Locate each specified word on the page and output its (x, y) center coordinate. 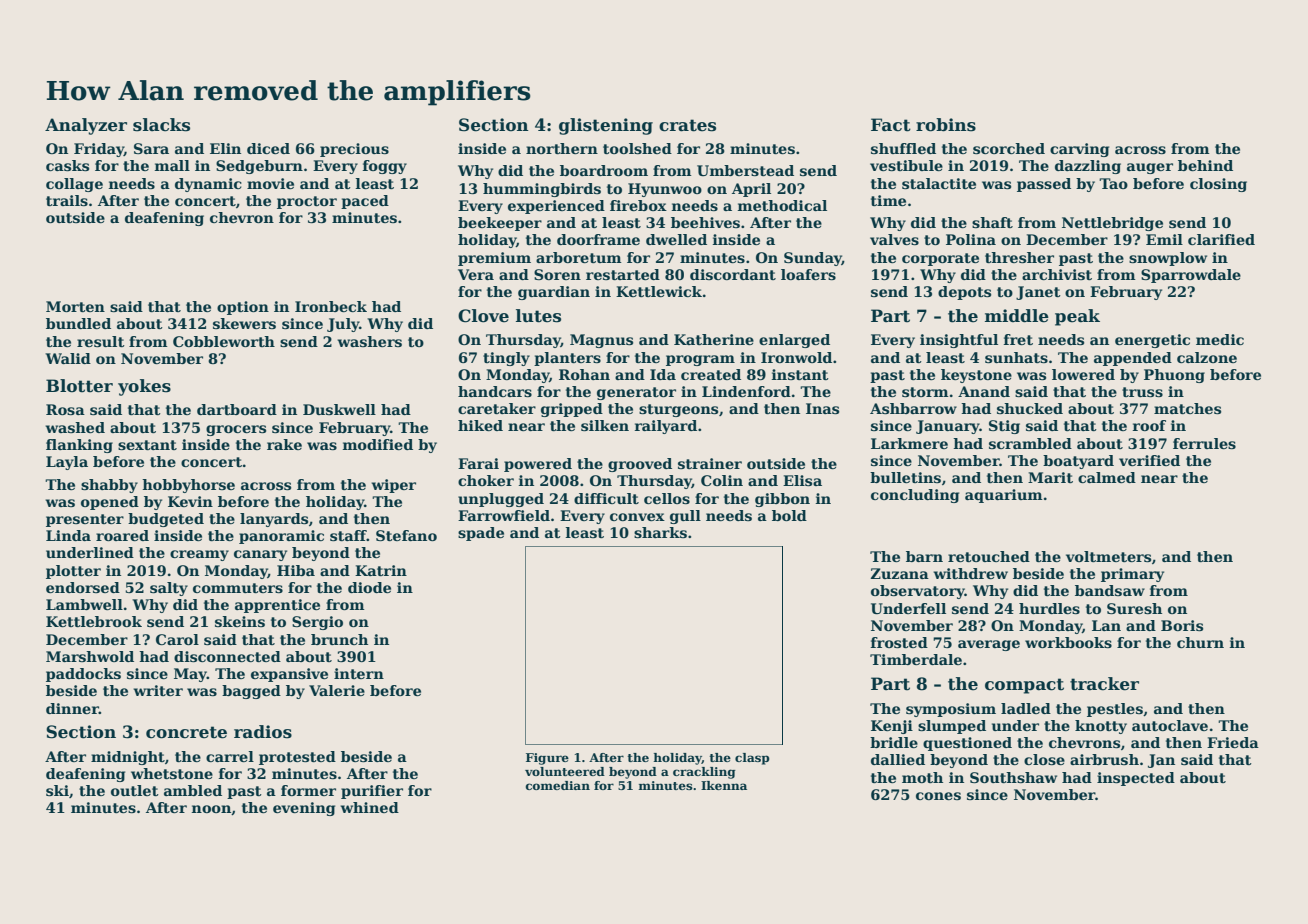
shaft (992, 222)
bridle (894, 742)
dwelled (676, 239)
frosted (899, 642)
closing (1218, 185)
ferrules (1204, 443)
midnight (128, 758)
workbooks (1068, 642)
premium (494, 259)
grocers (236, 430)
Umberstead (745, 170)
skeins (240, 621)
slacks (161, 125)
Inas (822, 408)
